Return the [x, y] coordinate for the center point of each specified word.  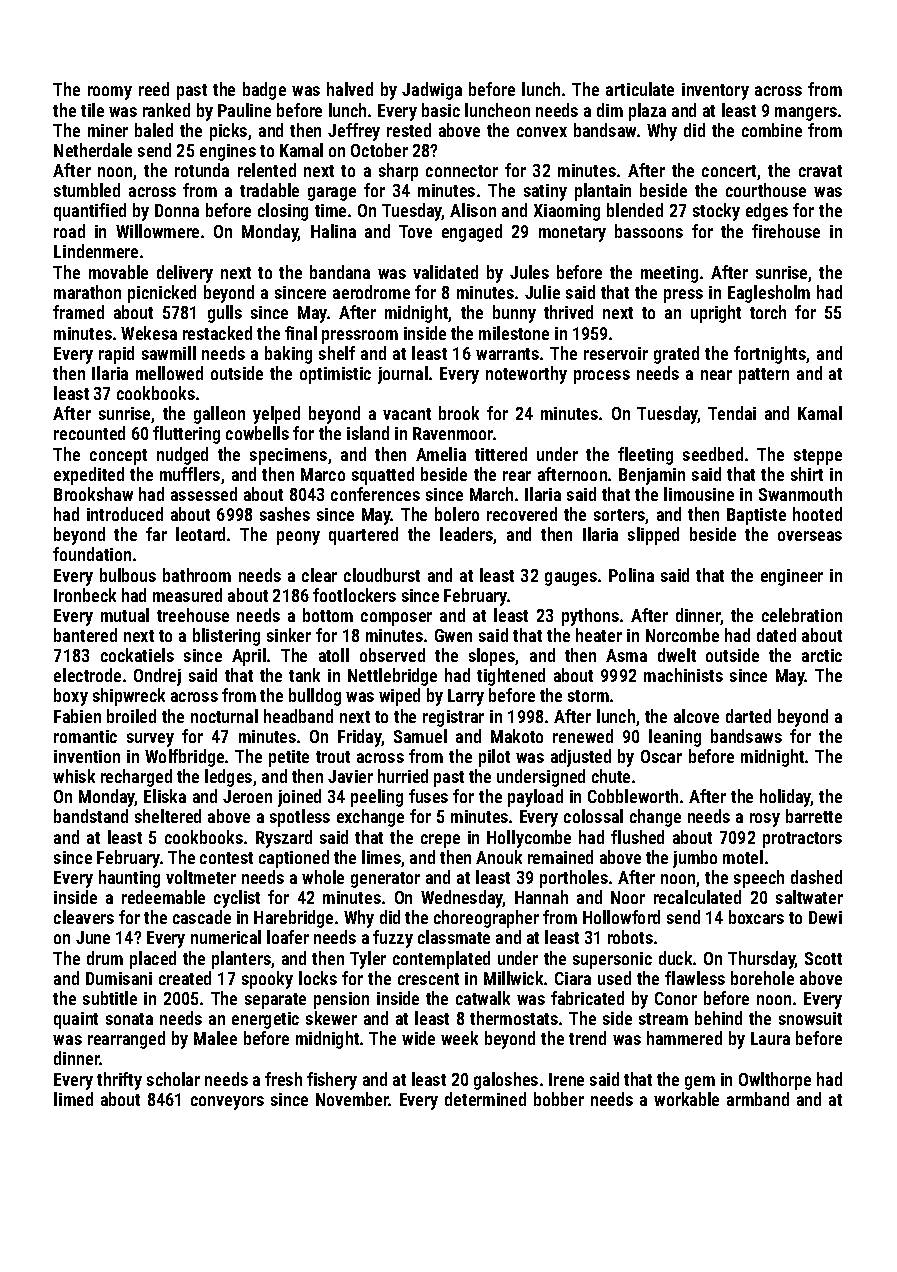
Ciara [573, 978]
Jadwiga [432, 91]
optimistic [335, 375]
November [352, 1099]
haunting [129, 879]
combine [772, 130]
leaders [466, 534]
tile [92, 110]
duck [676, 958]
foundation [92, 554]
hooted [817, 514]
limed [73, 1099]
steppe [818, 457]
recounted [89, 433]
